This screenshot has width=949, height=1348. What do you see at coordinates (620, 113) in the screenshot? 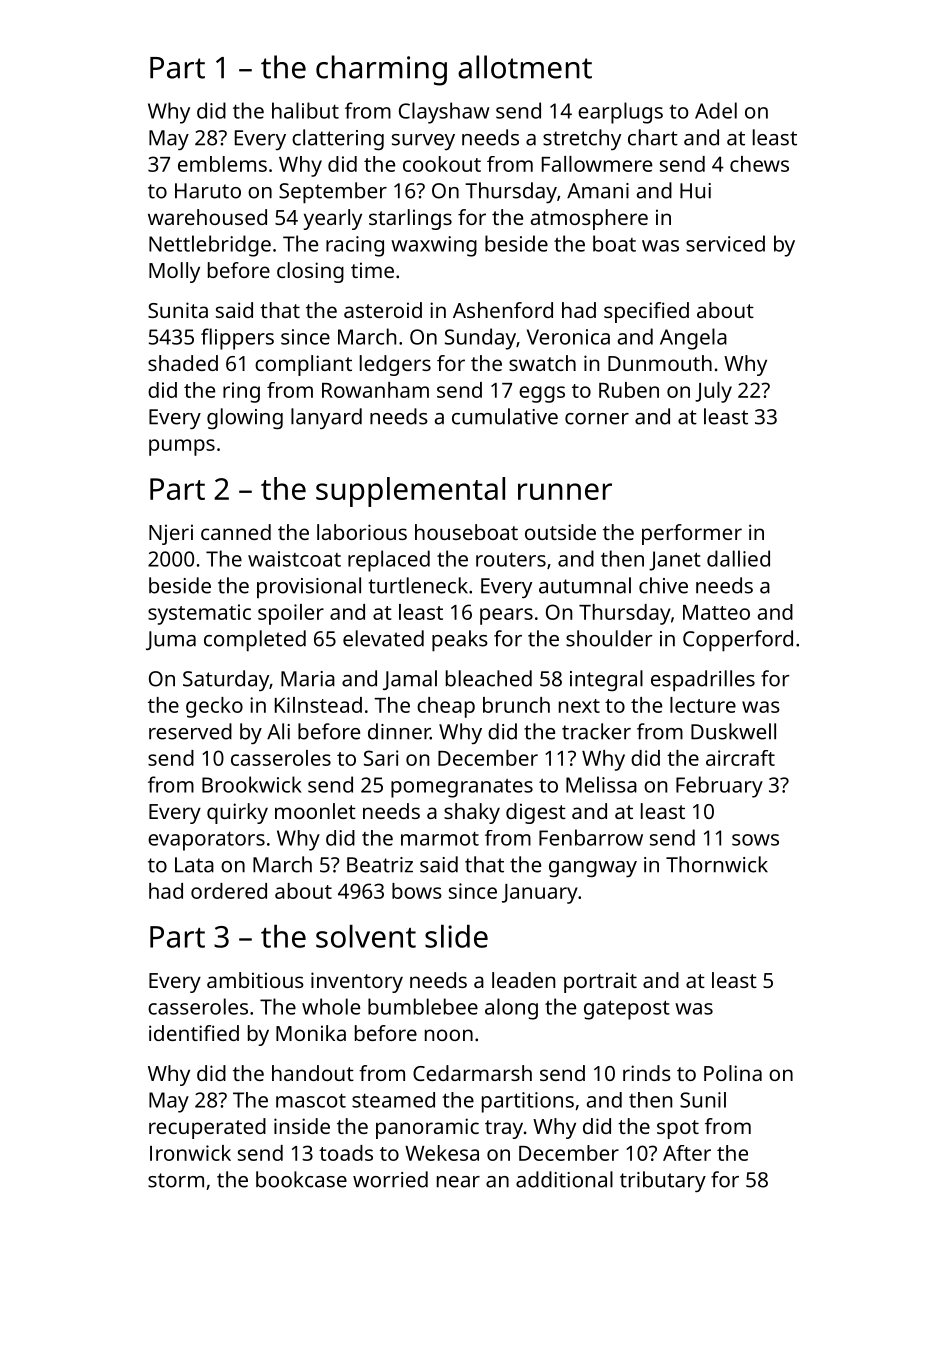
I see `earplugs` at bounding box center [620, 113].
